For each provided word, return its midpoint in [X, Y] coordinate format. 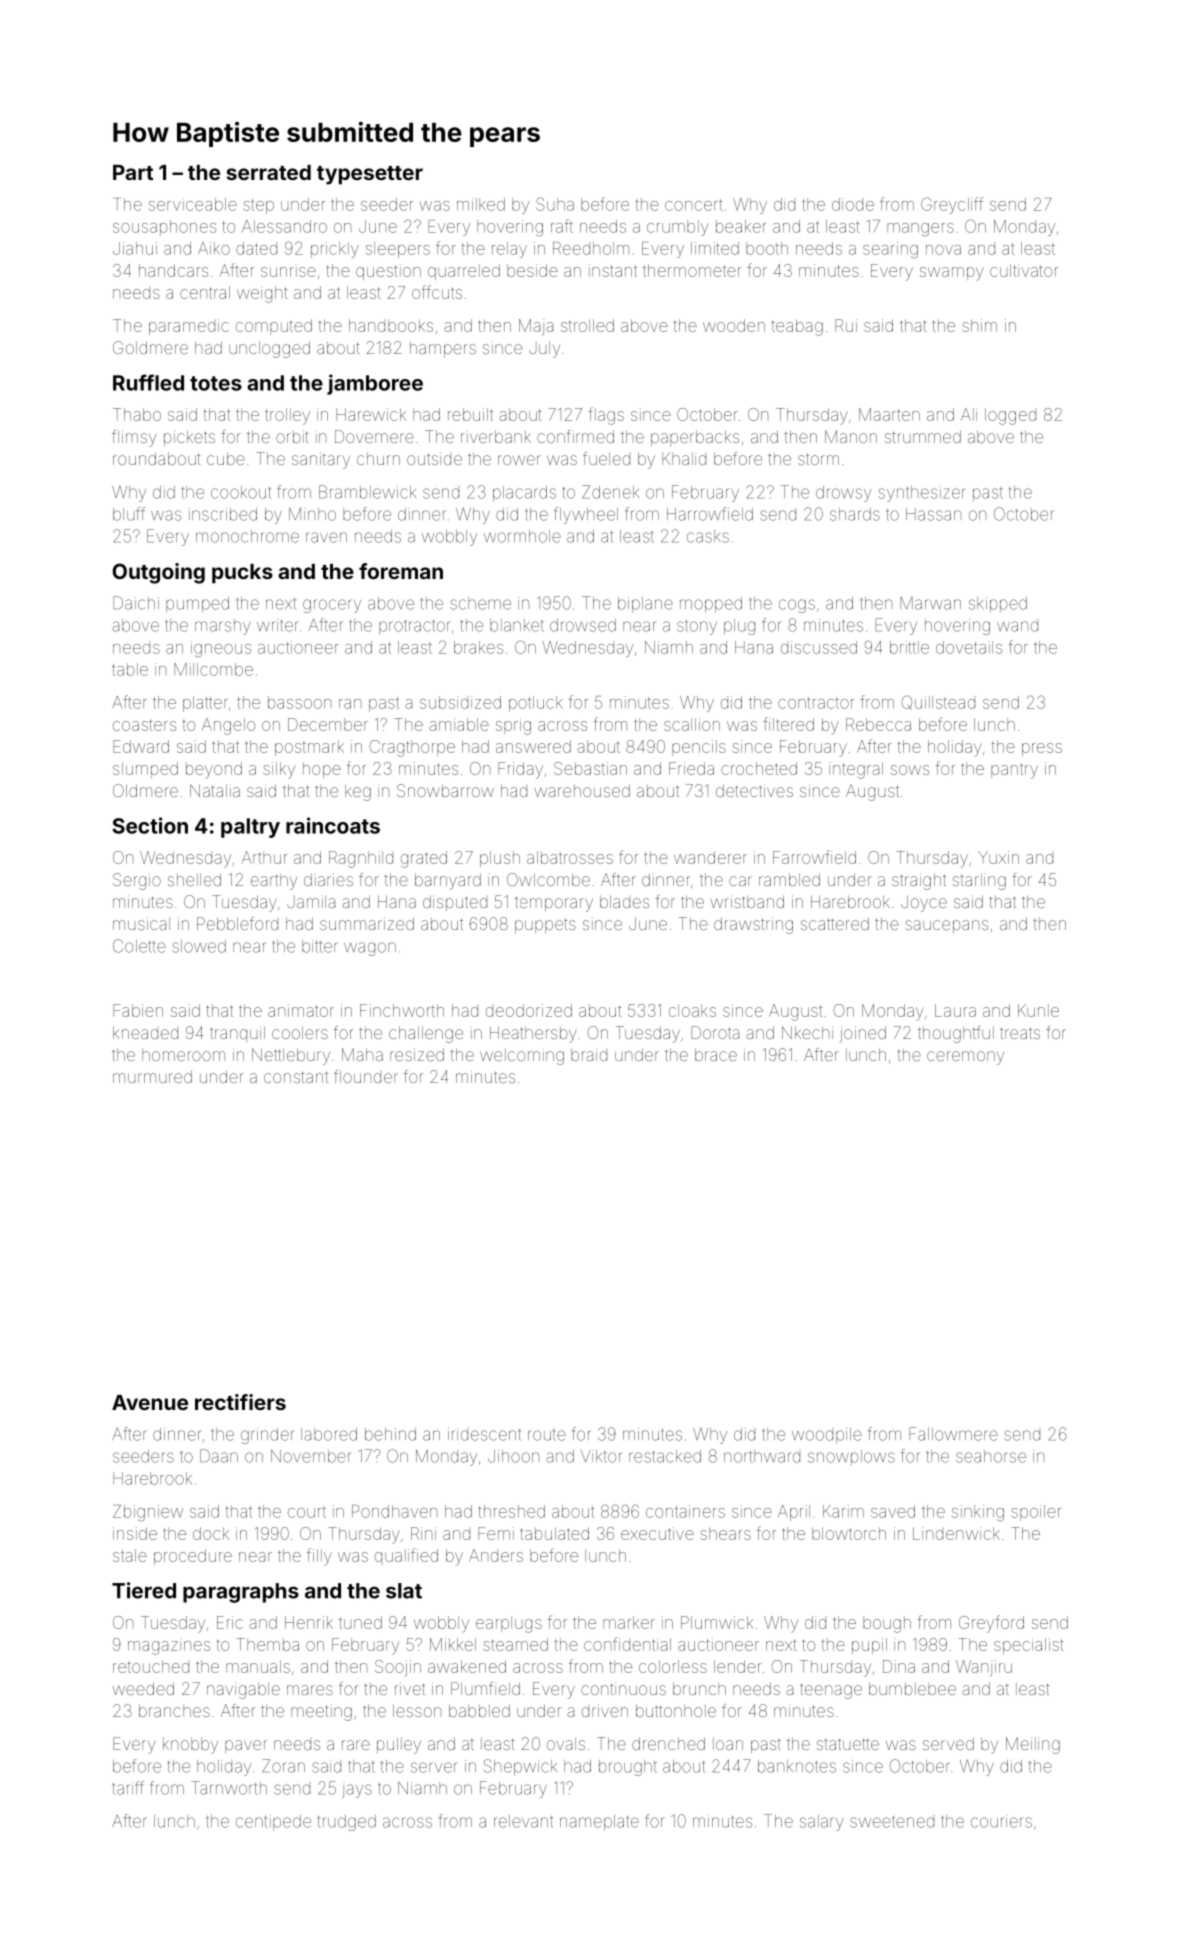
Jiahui [135, 248]
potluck [536, 704]
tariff [128, 1788]
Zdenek [610, 492]
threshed [511, 1511]
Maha [362, 1054]
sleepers [398, 250]
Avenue [150, 1402]
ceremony [965, 1058]
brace [716, 1054]
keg [358, 793]
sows [910, 770]
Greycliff [952, 205]
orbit [292, 437]
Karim [843, 1511]
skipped [998, 605]
